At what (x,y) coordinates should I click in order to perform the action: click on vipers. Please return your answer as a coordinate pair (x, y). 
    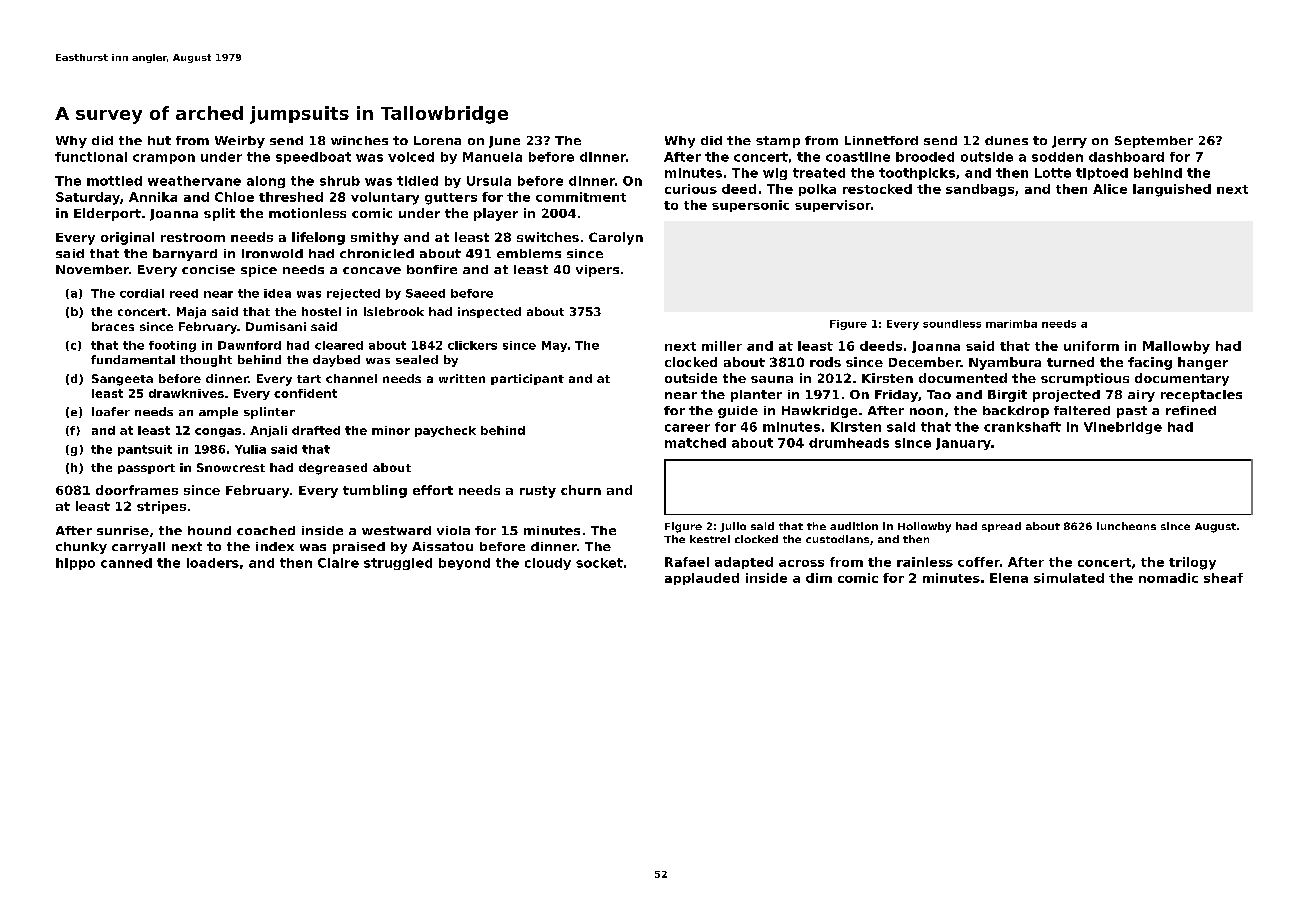
    Looking at the image, I should click on (597, 271).
